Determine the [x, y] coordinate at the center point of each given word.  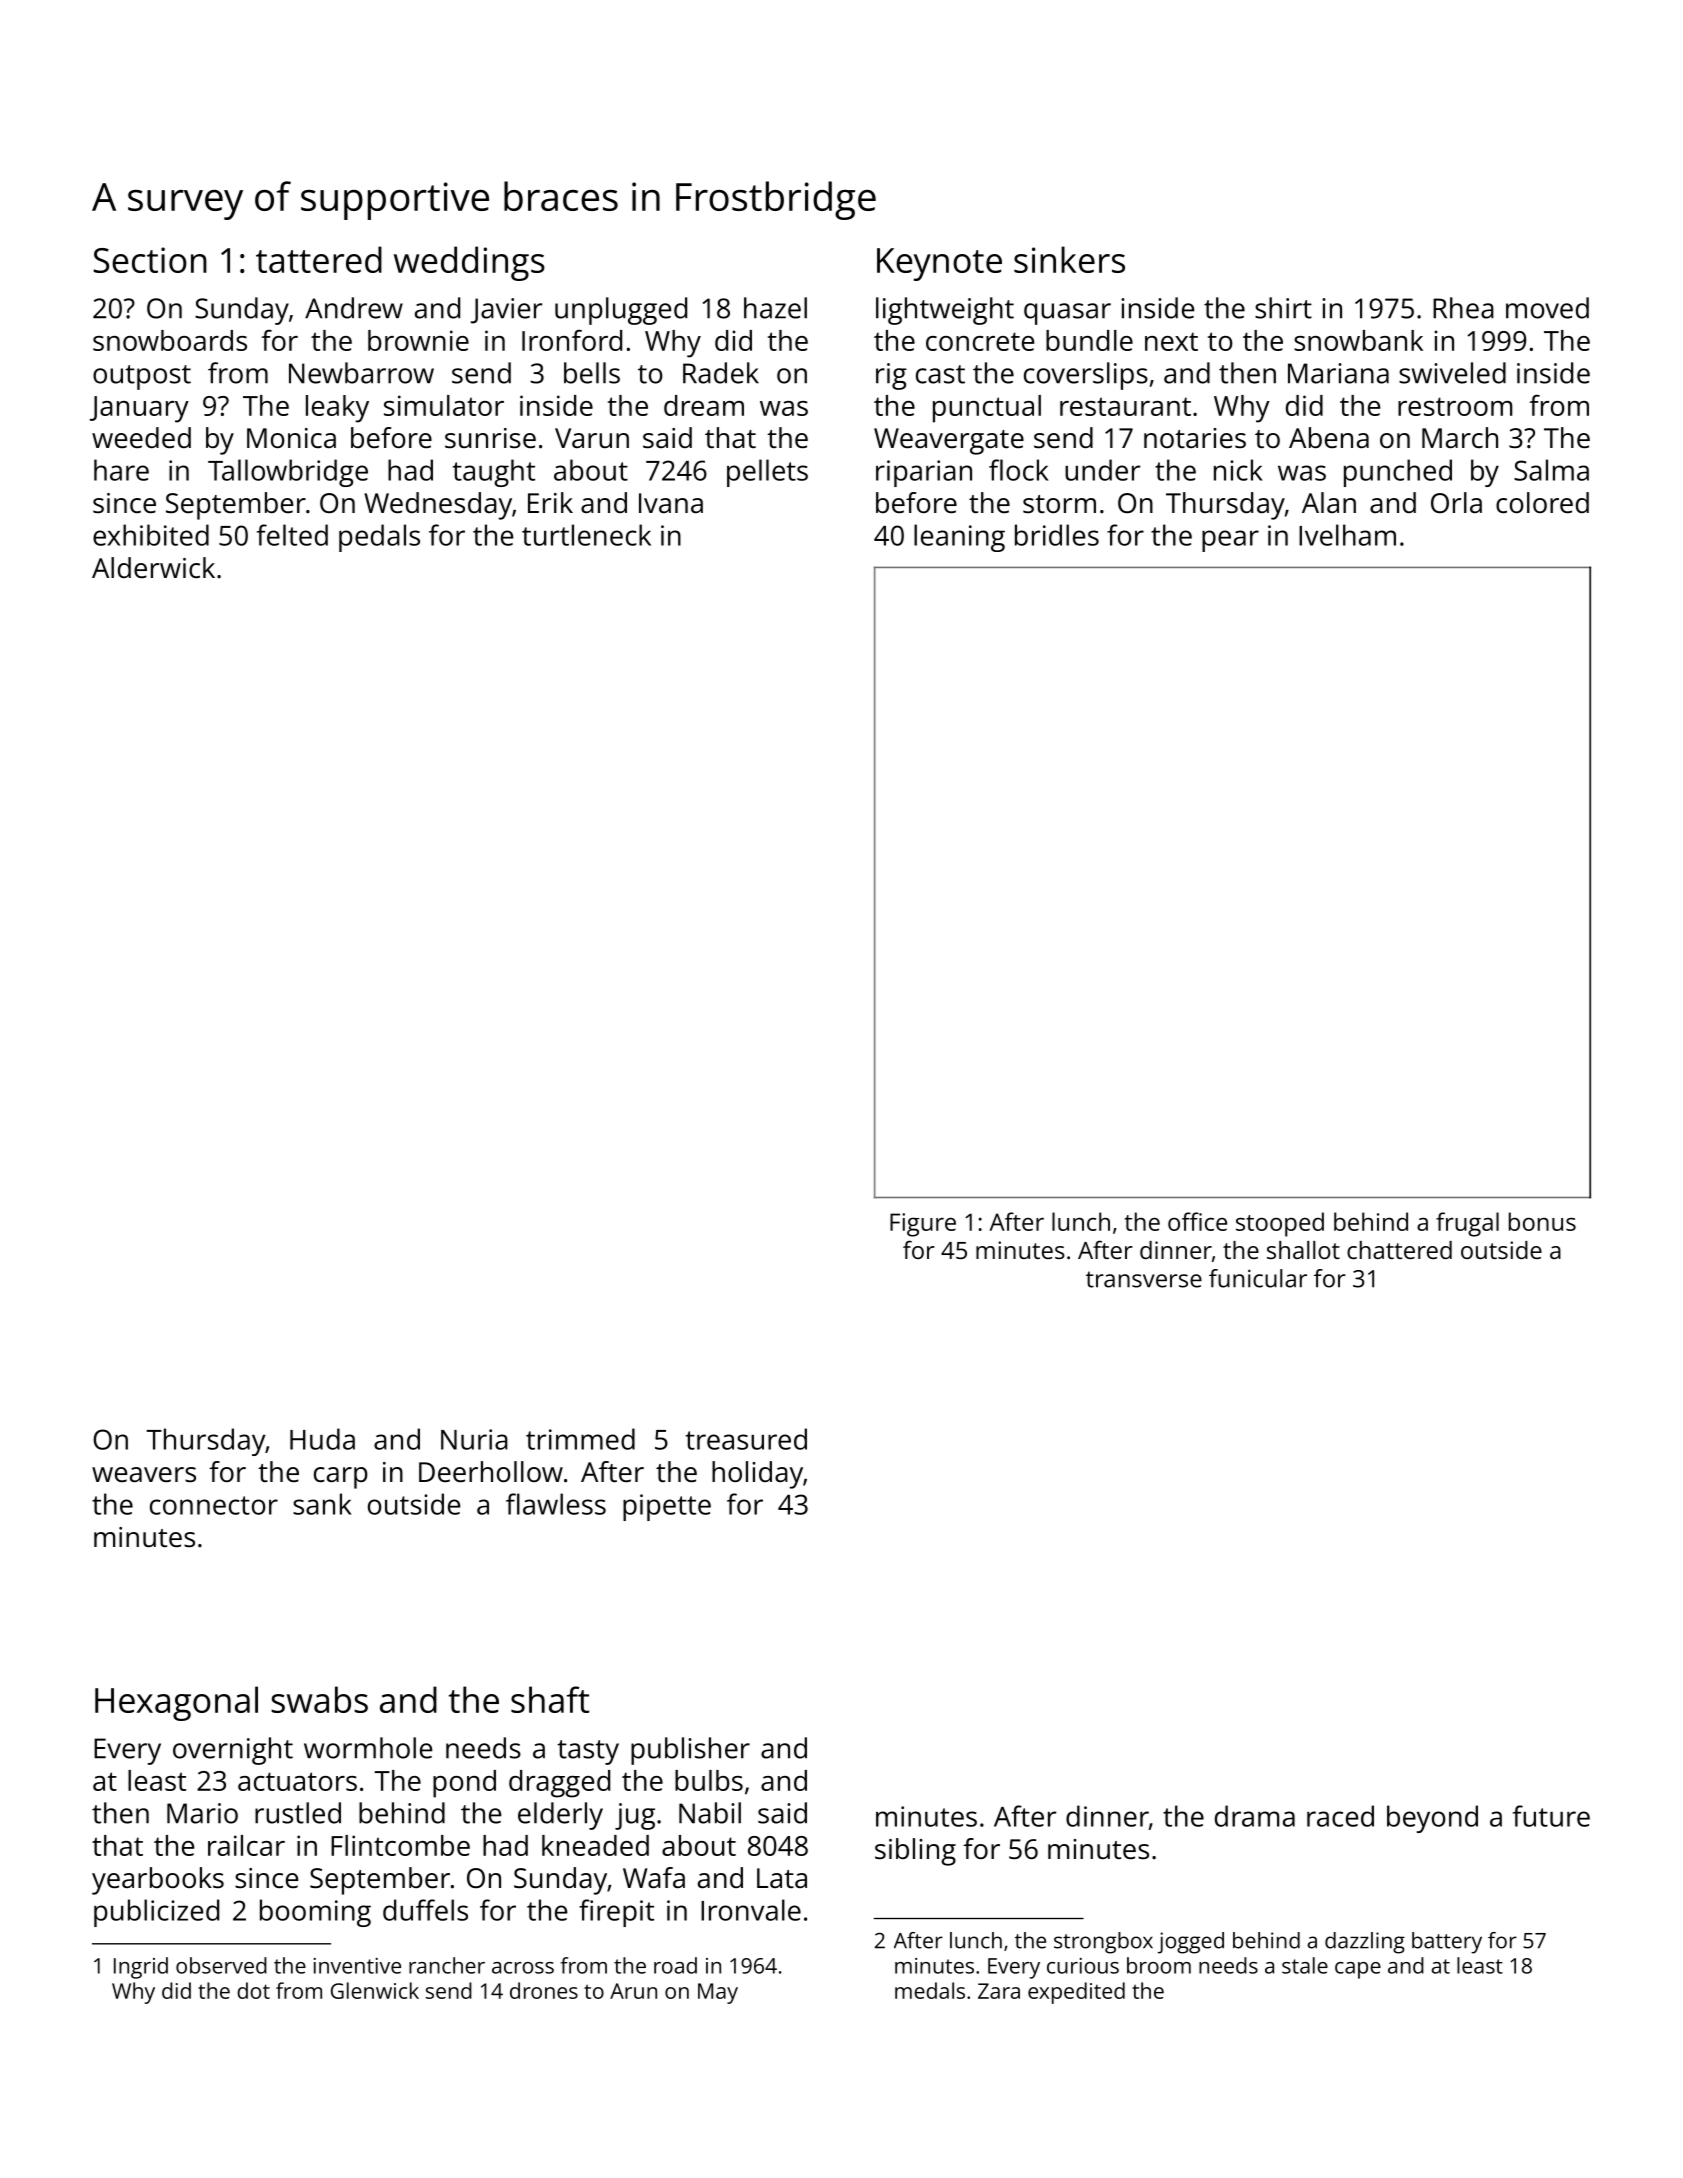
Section [150, 260]
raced [1340, 1816]
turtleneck [586, 535]
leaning [959, 538]
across [523, 1968]
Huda [322, 1439]
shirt [1283, 308]
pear [1230, 541]
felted [292, 535]
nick [1238, 470]
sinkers [1069, 259]
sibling [915, 1852]
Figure [923, 1225]
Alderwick [153, 568]
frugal [1467, 1224]
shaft [550, 1699]
